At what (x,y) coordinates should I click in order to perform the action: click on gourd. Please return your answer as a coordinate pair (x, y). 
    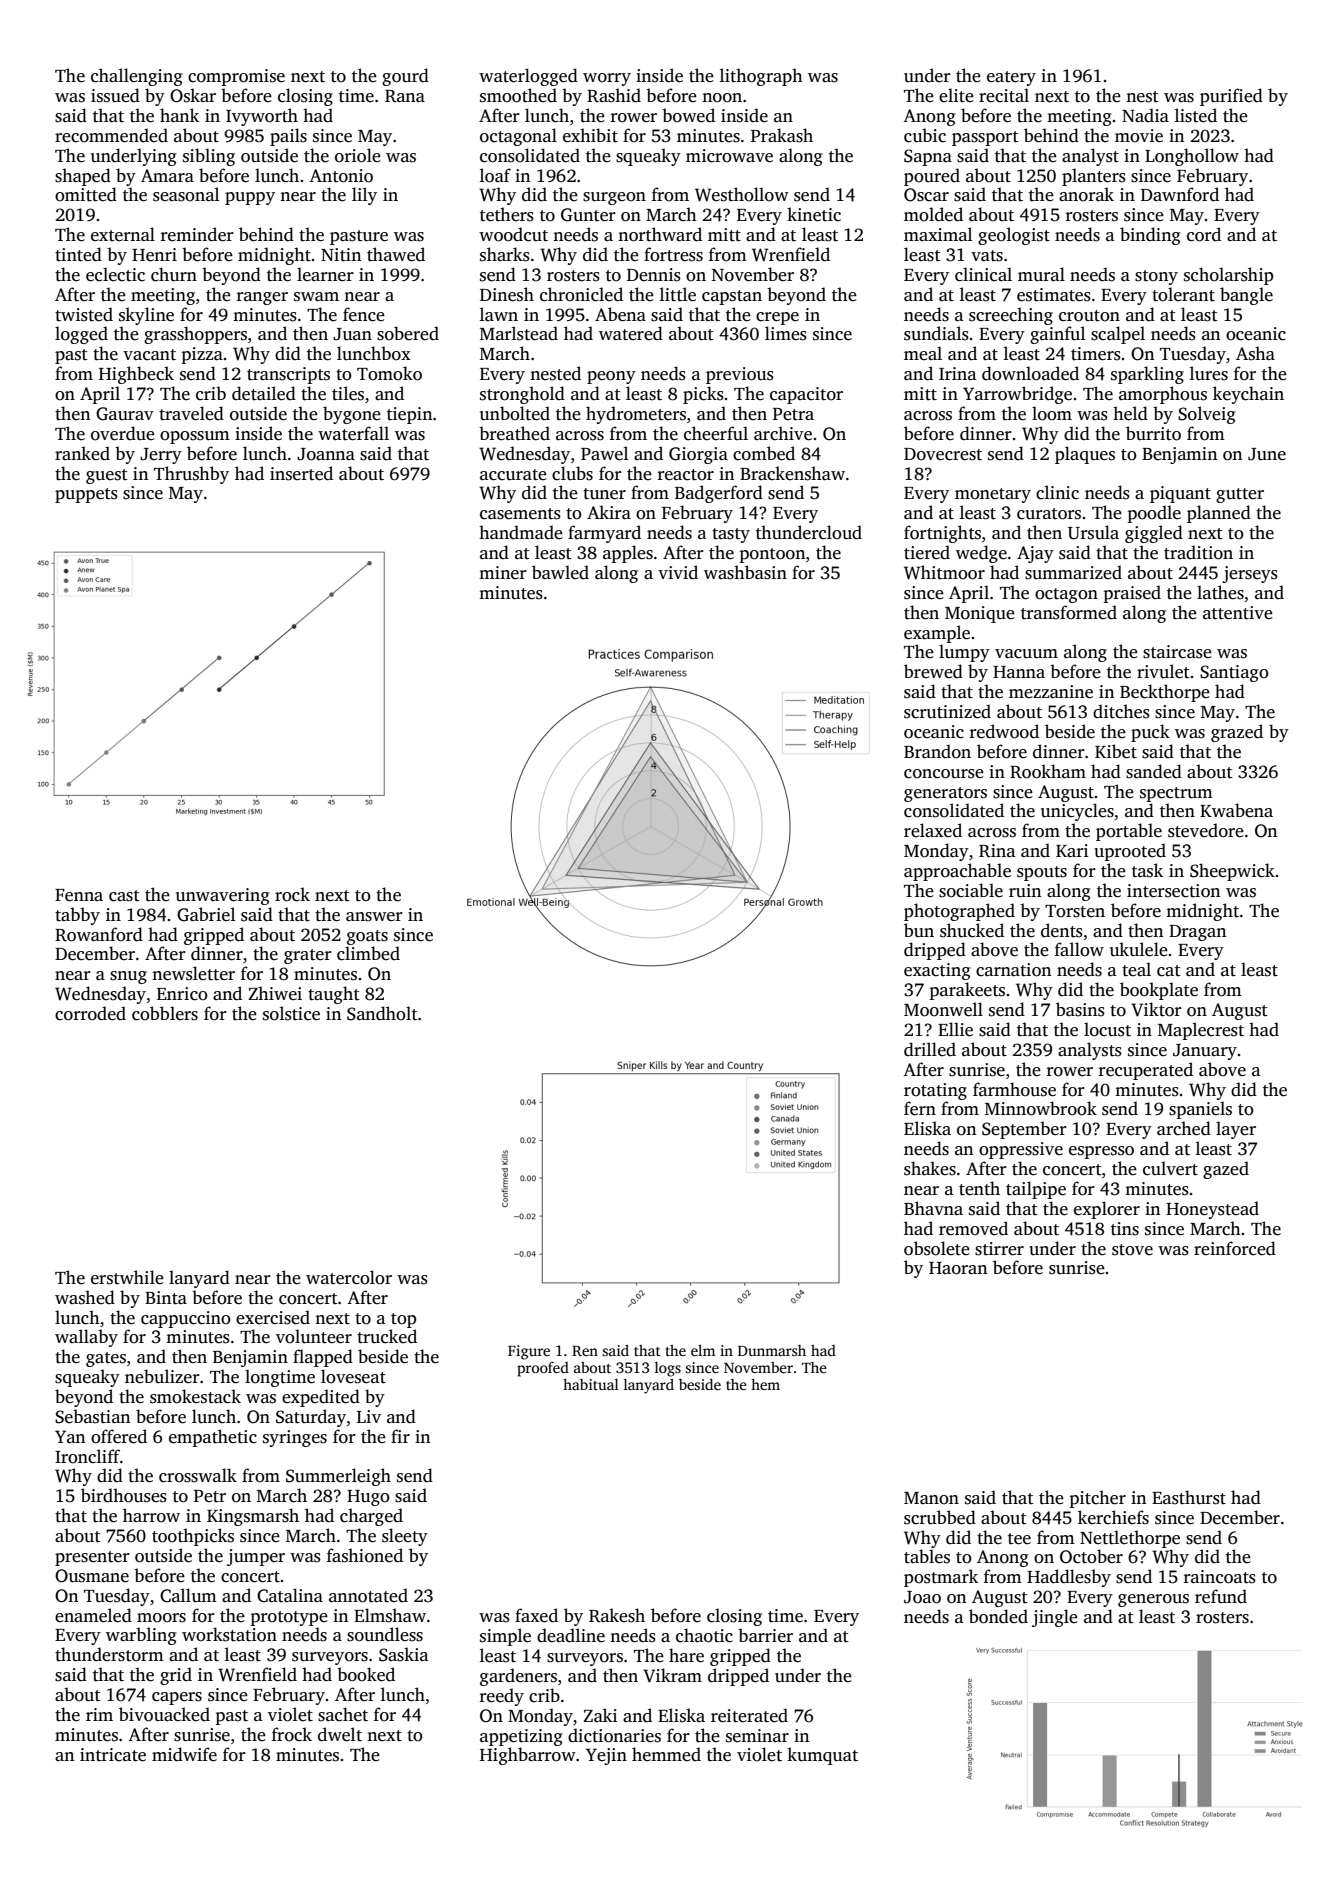
    Looking at the image, I should click on (405, 77).
